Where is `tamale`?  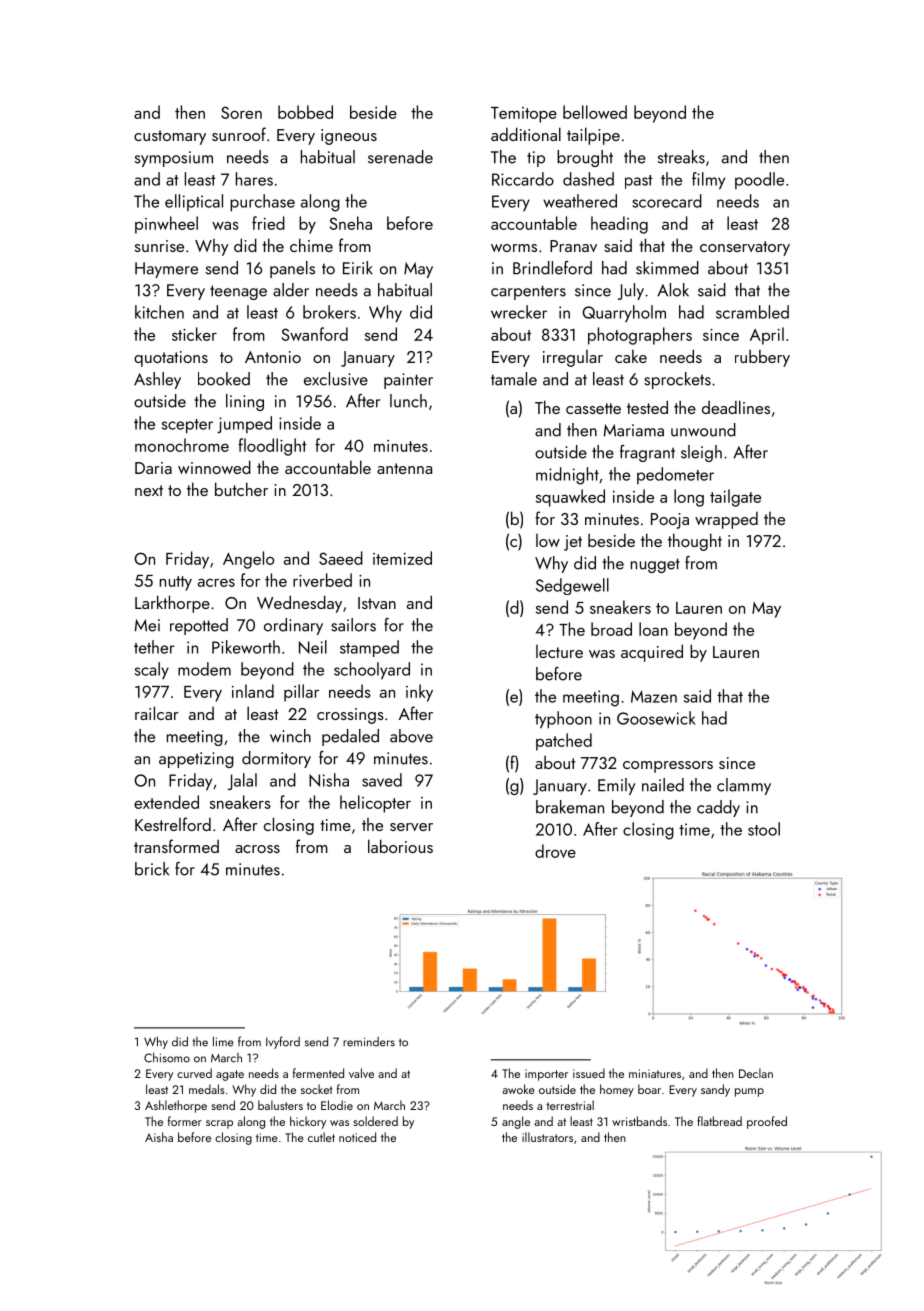 tamale is located at coordinates (514, 379).
